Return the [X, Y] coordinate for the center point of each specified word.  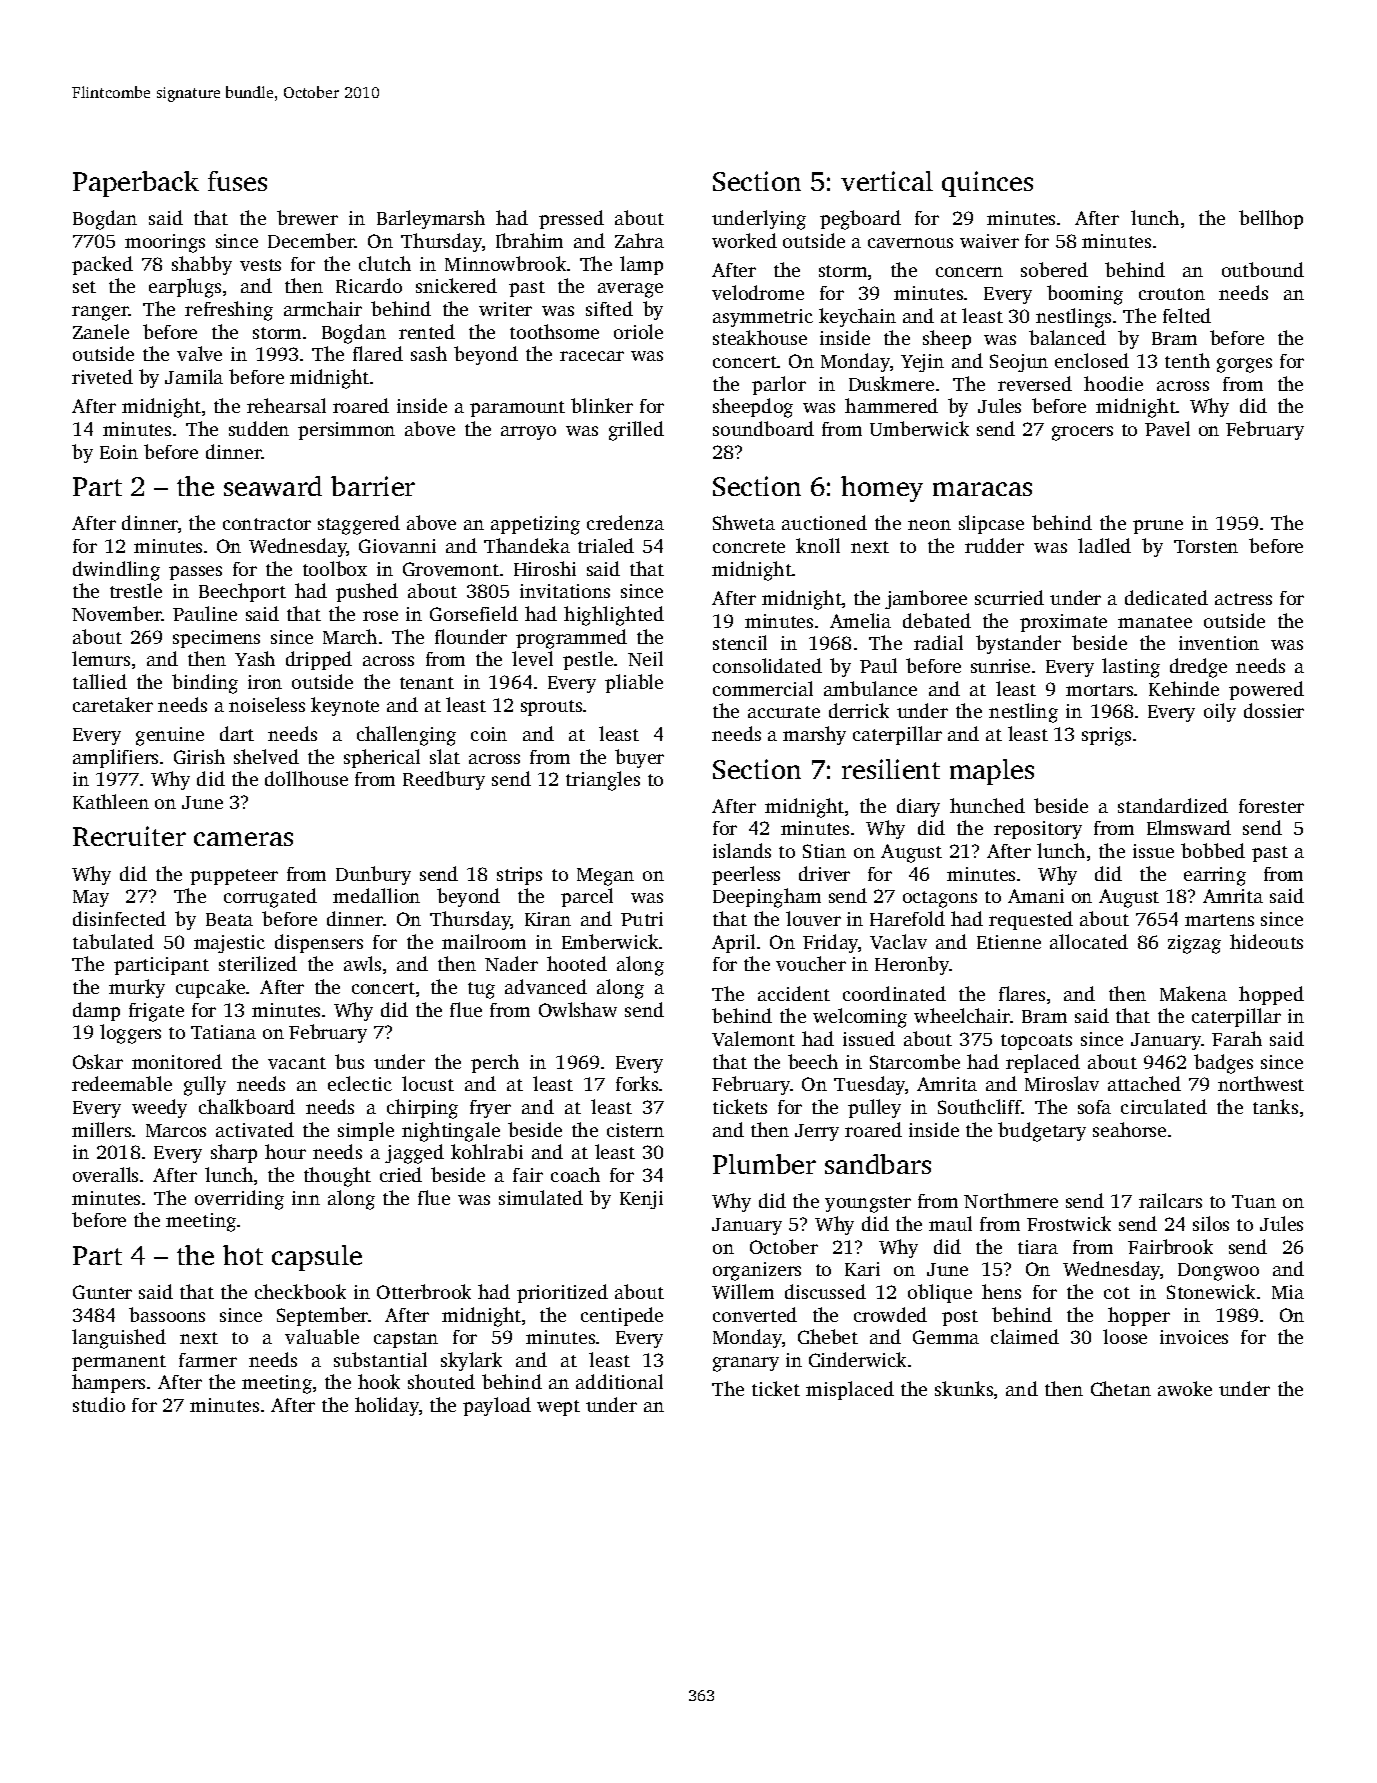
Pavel [1167, 428]
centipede [622, 1316]
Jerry [817, 1132]
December [311, 240]
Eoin [119, 452]
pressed [571, 219]
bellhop [1271, 219]
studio [99, 1404]
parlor [779, 385]
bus [349, 1061]
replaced [1043, 1063]
